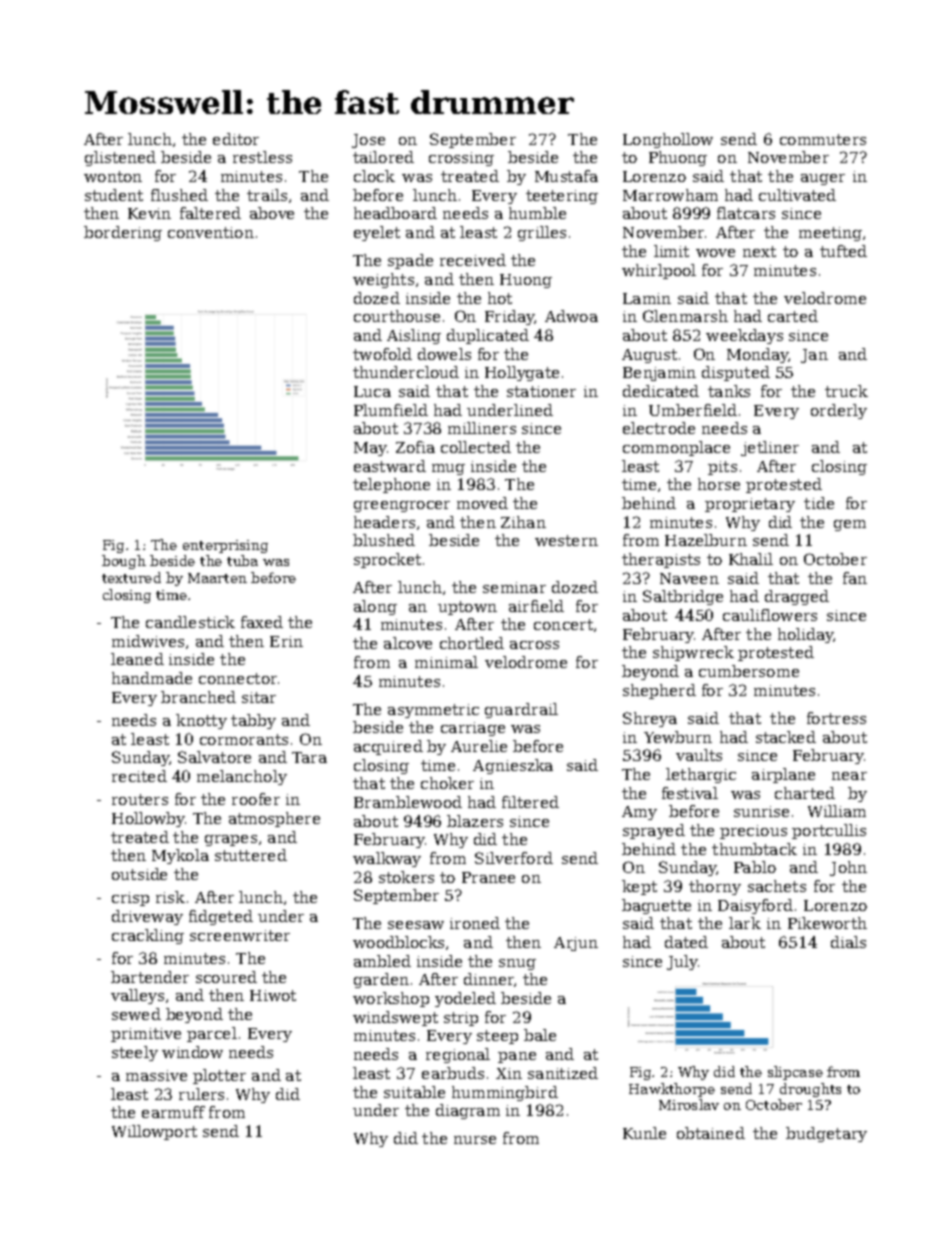 The image size is (952, 1233). I want to click on fan, so click(855, 578).
